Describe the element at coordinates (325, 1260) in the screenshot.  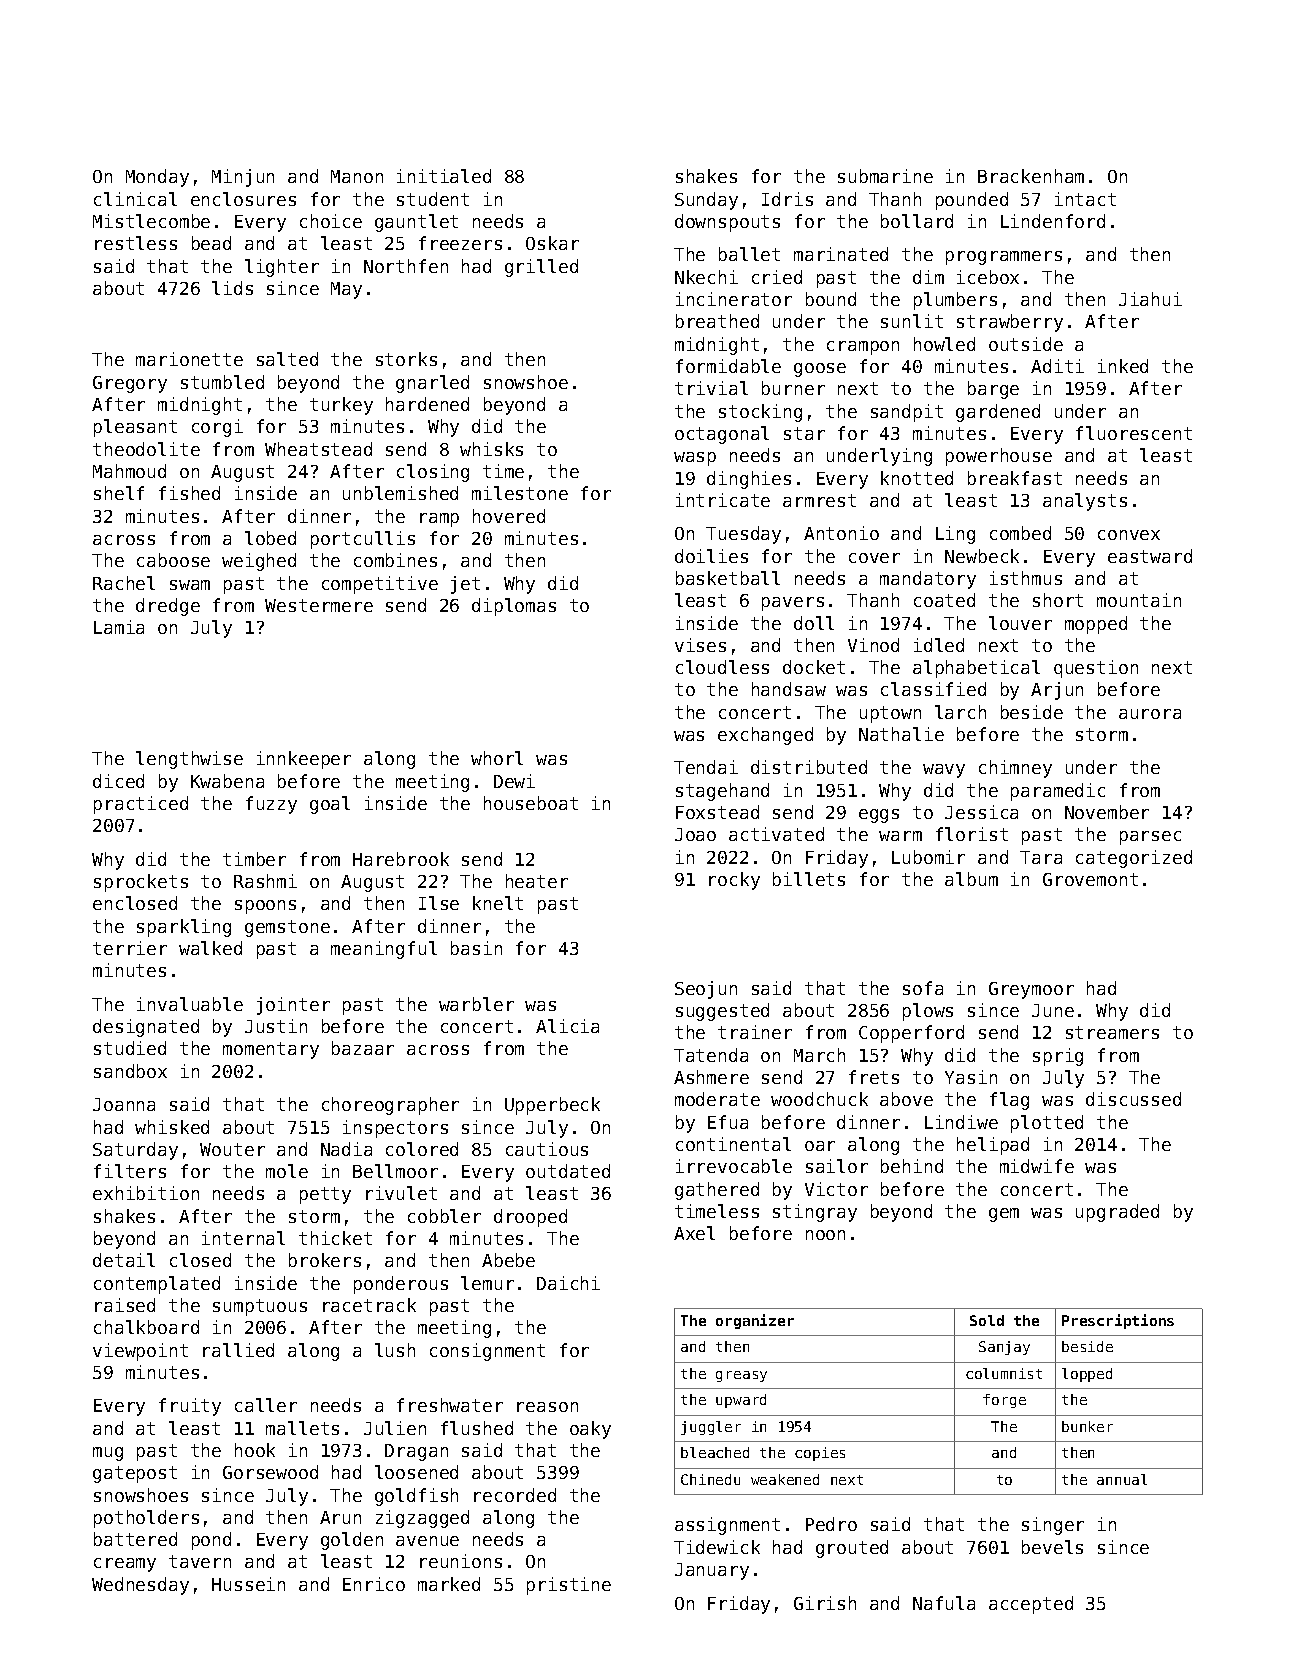
I see `brokers` at that location.
